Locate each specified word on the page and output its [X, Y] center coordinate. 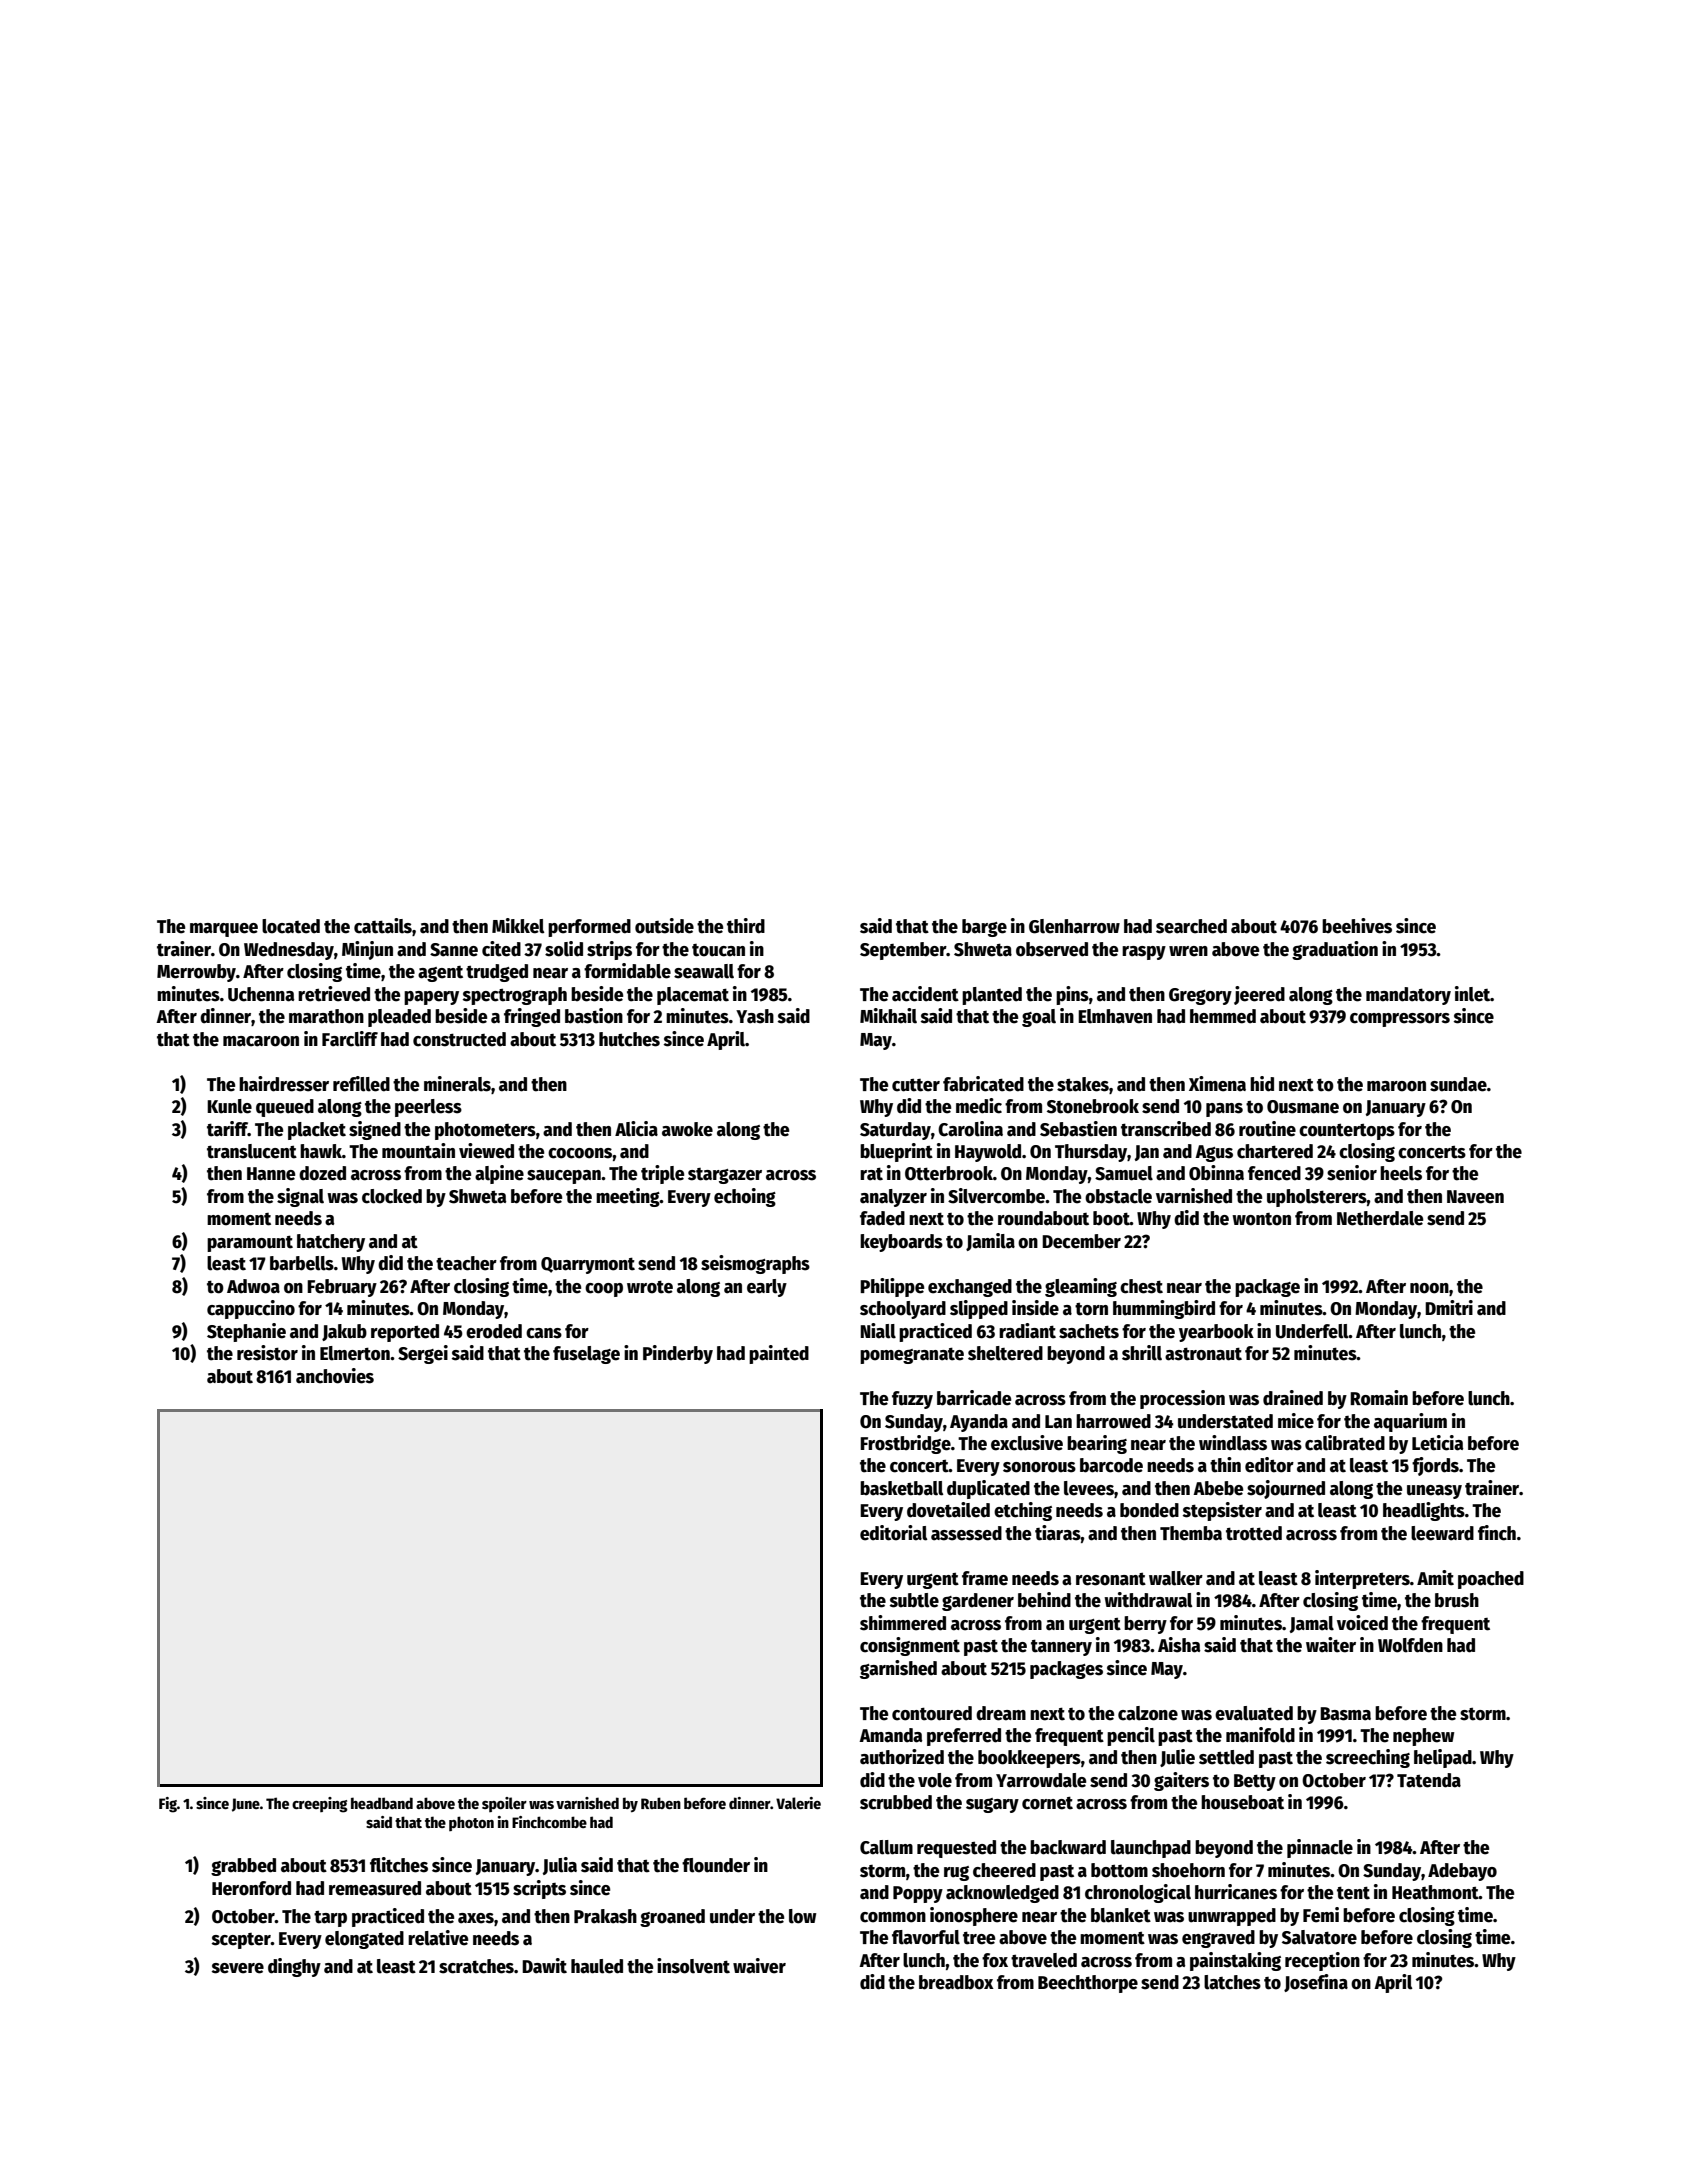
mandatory [1408, 996]
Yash [755, 1016]
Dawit [544, 1966]
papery [431, 998]
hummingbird [1164, 1309]
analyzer [893, 1198]
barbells [302, 1263]
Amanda [891, 1735]
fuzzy [912, 1400]
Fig [168, 1805]
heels [1401, 1173]
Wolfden [1410, 1645]
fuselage [586, 1355]
